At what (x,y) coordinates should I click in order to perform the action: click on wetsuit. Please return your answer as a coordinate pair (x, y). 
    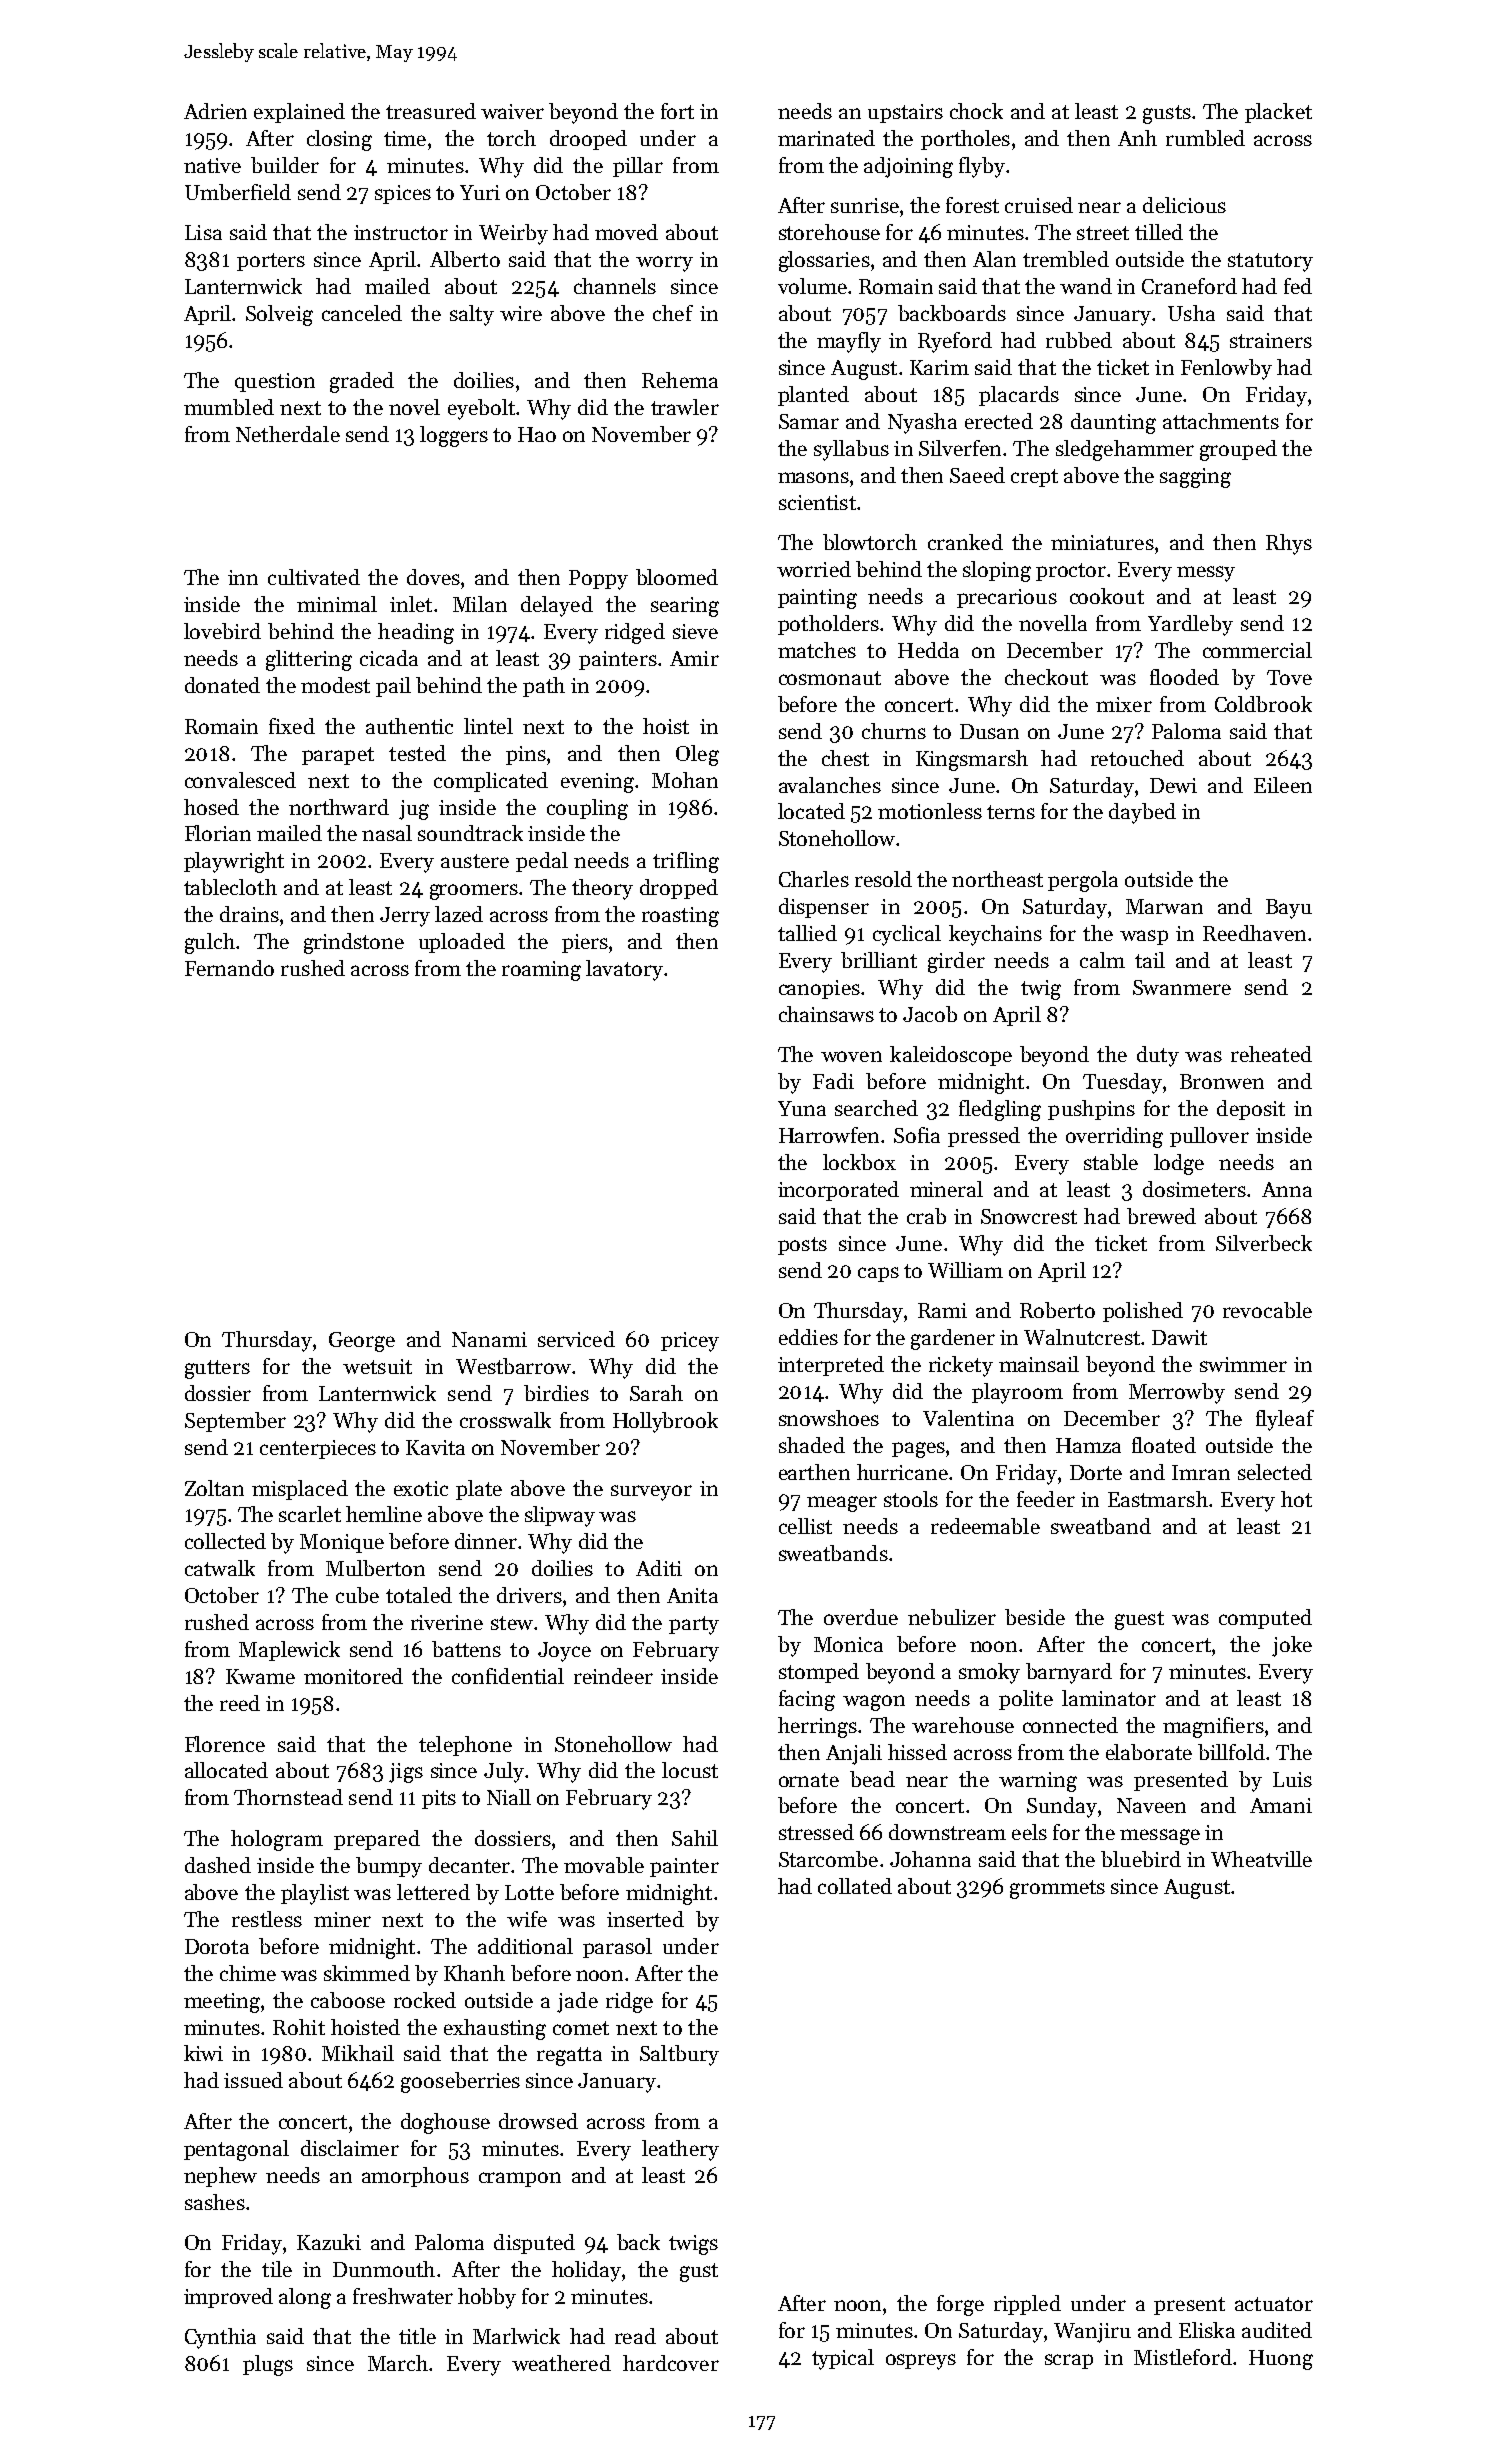
    Looking at the image, I should click on (377, 1366).
